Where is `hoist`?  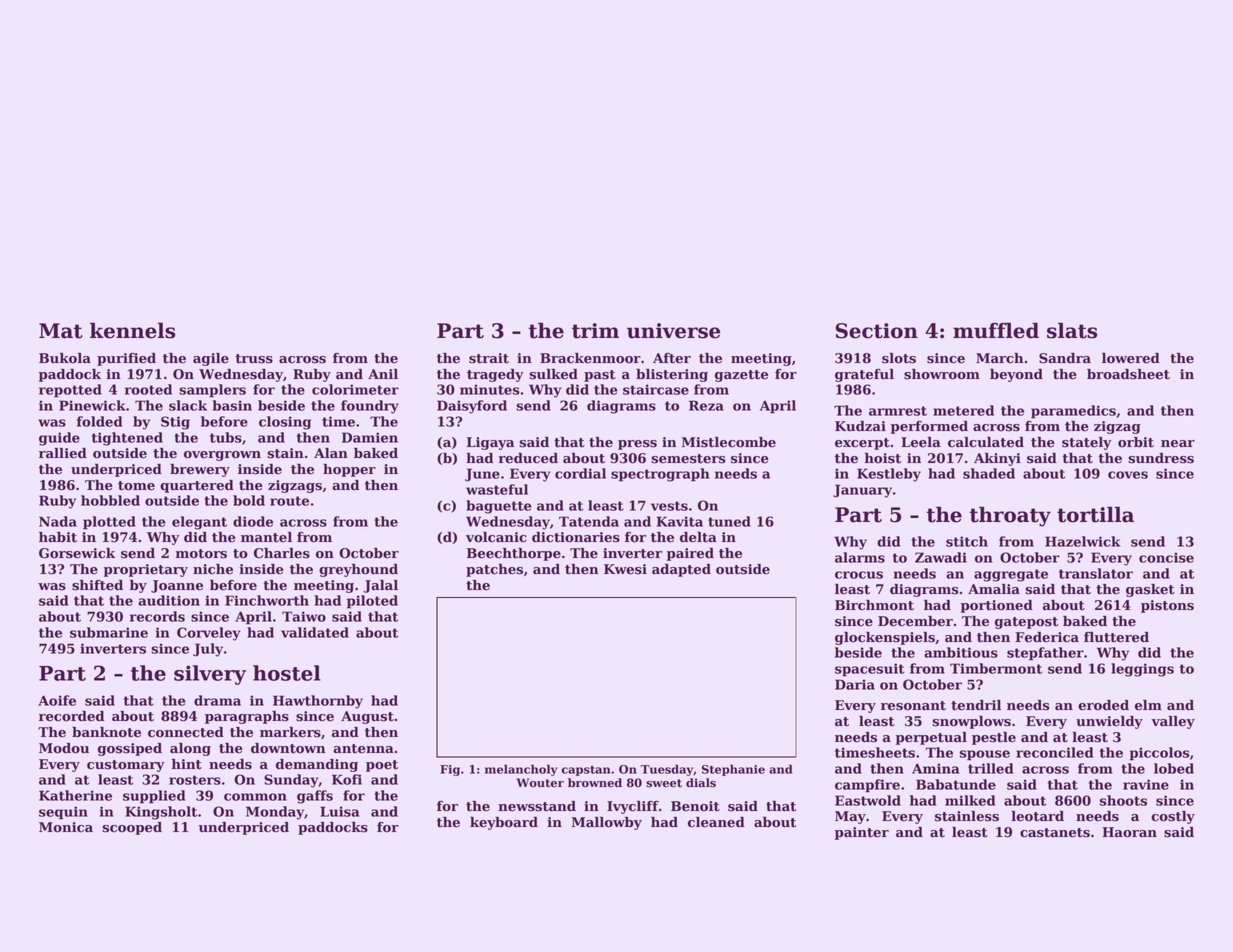
hoist is located at coordinates (883, 458).
